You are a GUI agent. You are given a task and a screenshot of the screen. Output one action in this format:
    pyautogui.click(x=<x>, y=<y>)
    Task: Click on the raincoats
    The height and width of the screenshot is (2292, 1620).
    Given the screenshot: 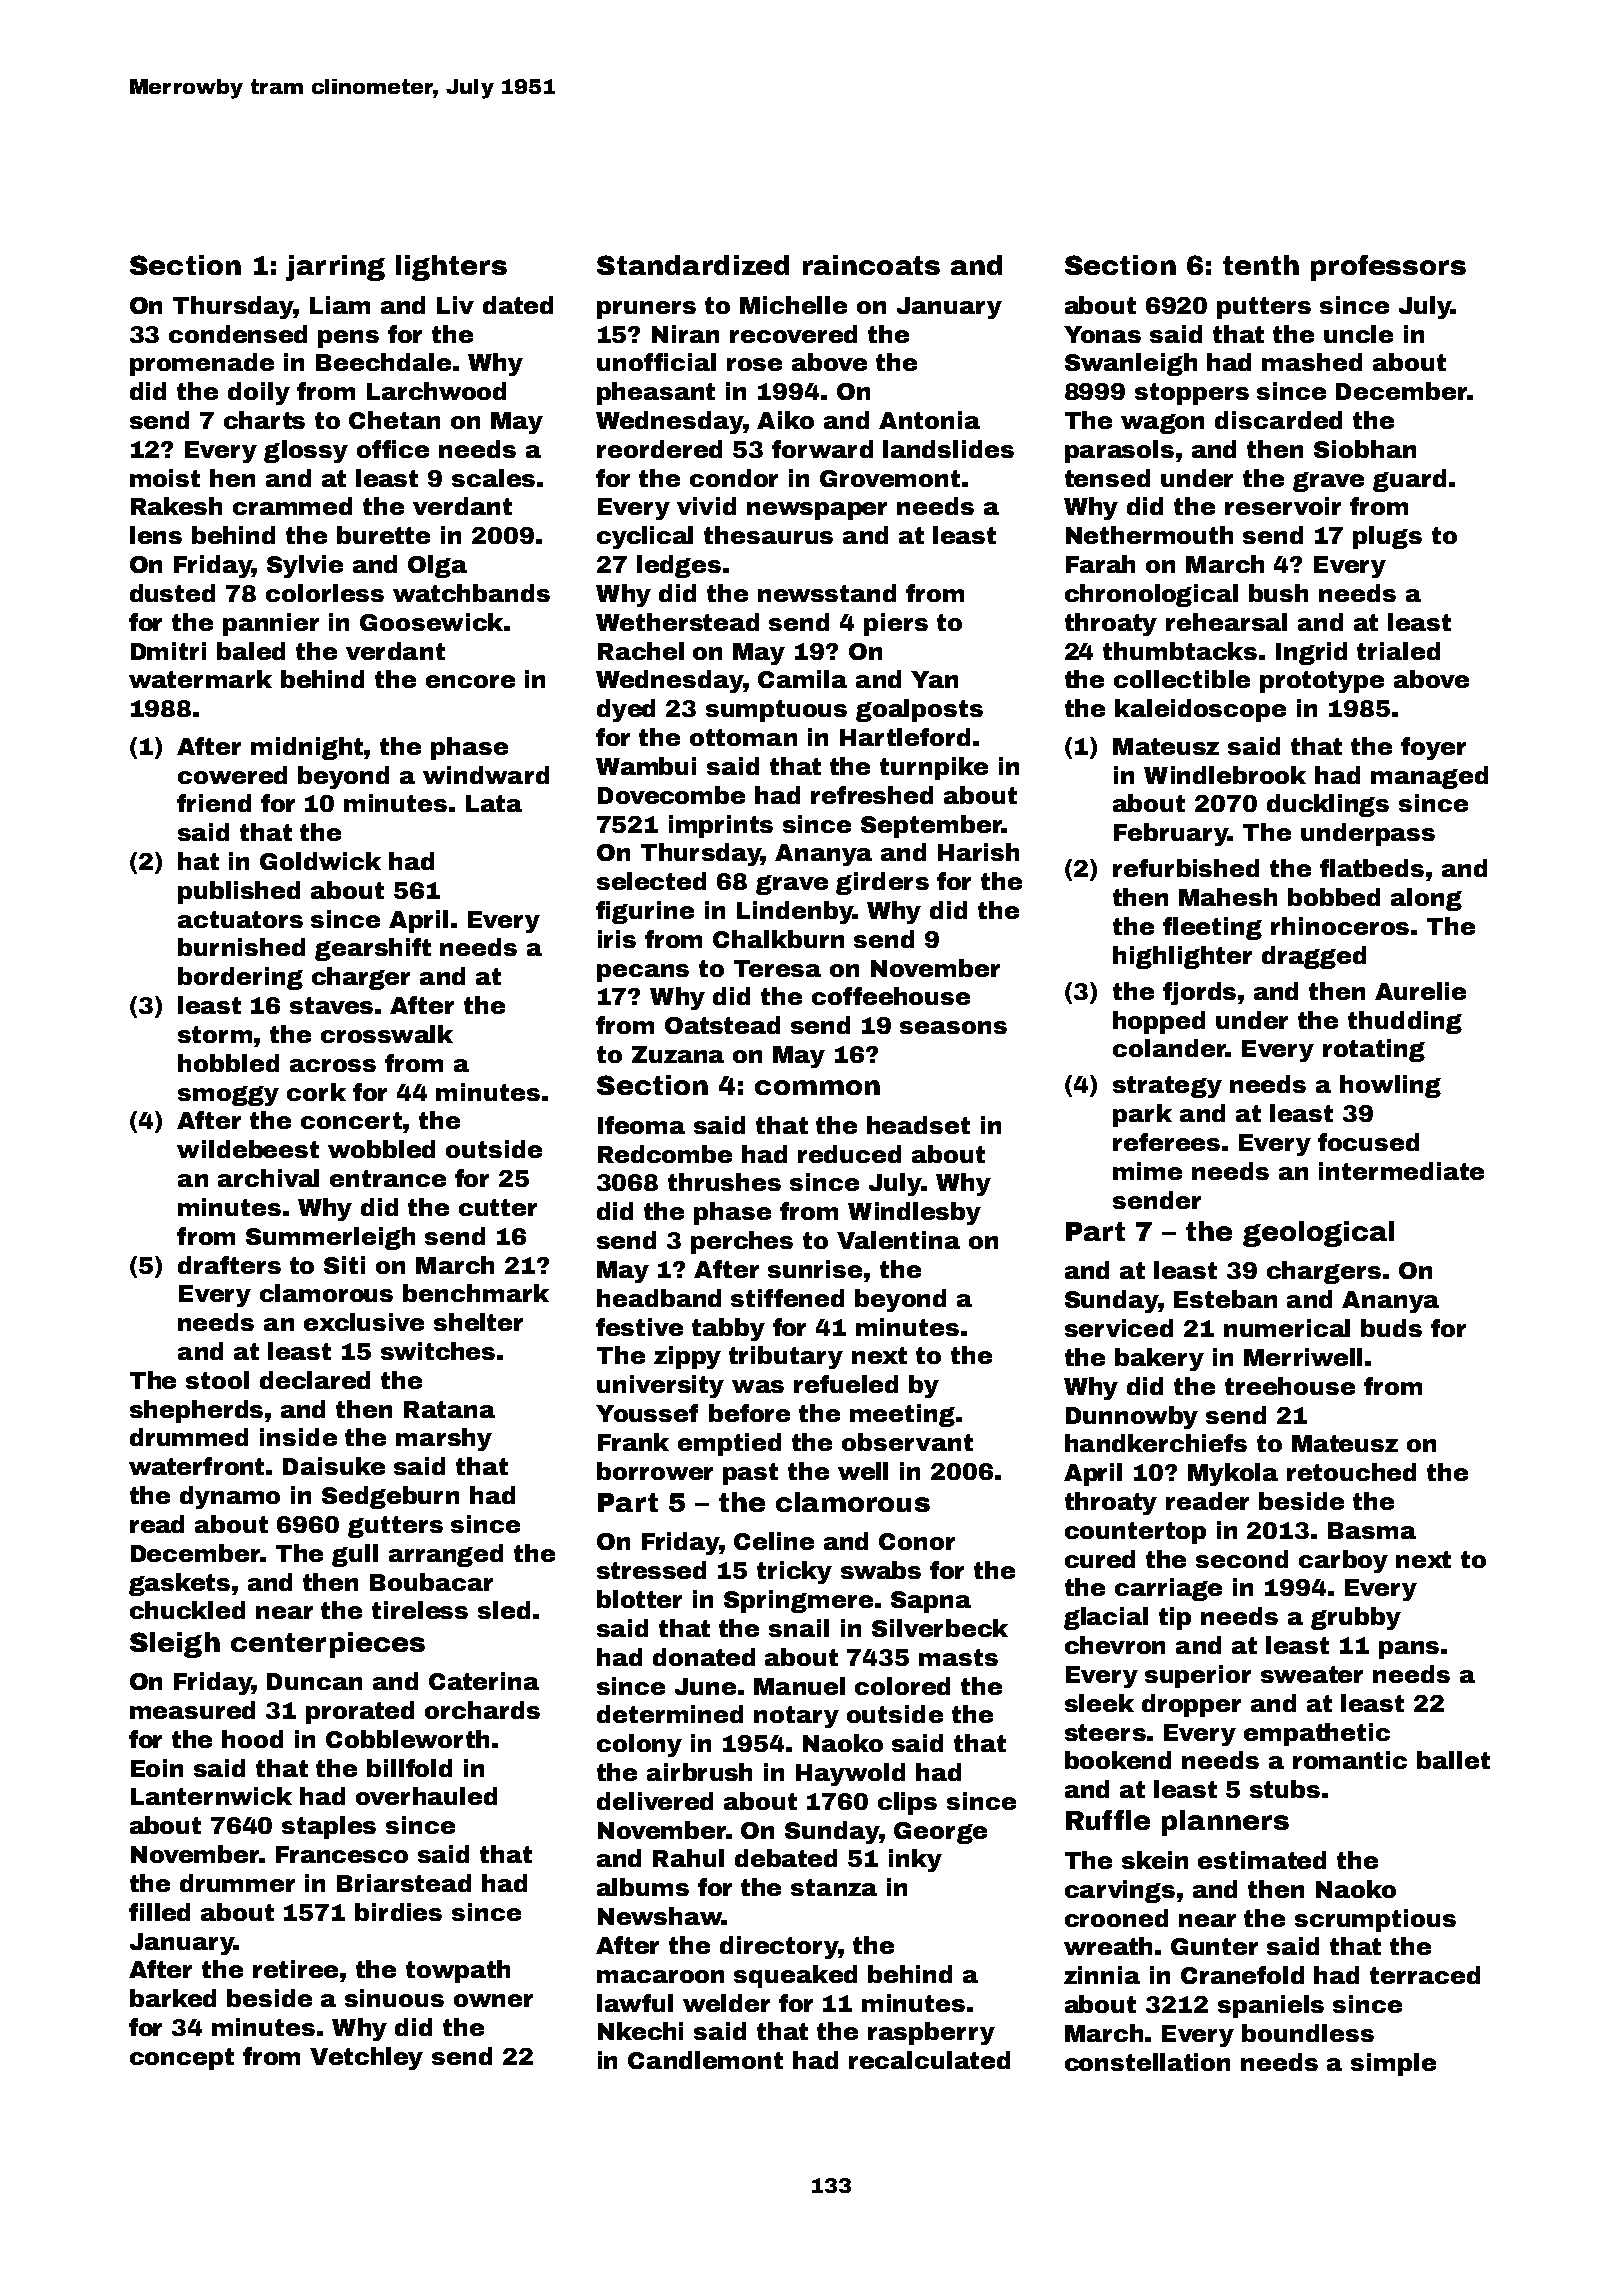 What is the action you would take?
    pyautogui.click(x=871, y=265)
